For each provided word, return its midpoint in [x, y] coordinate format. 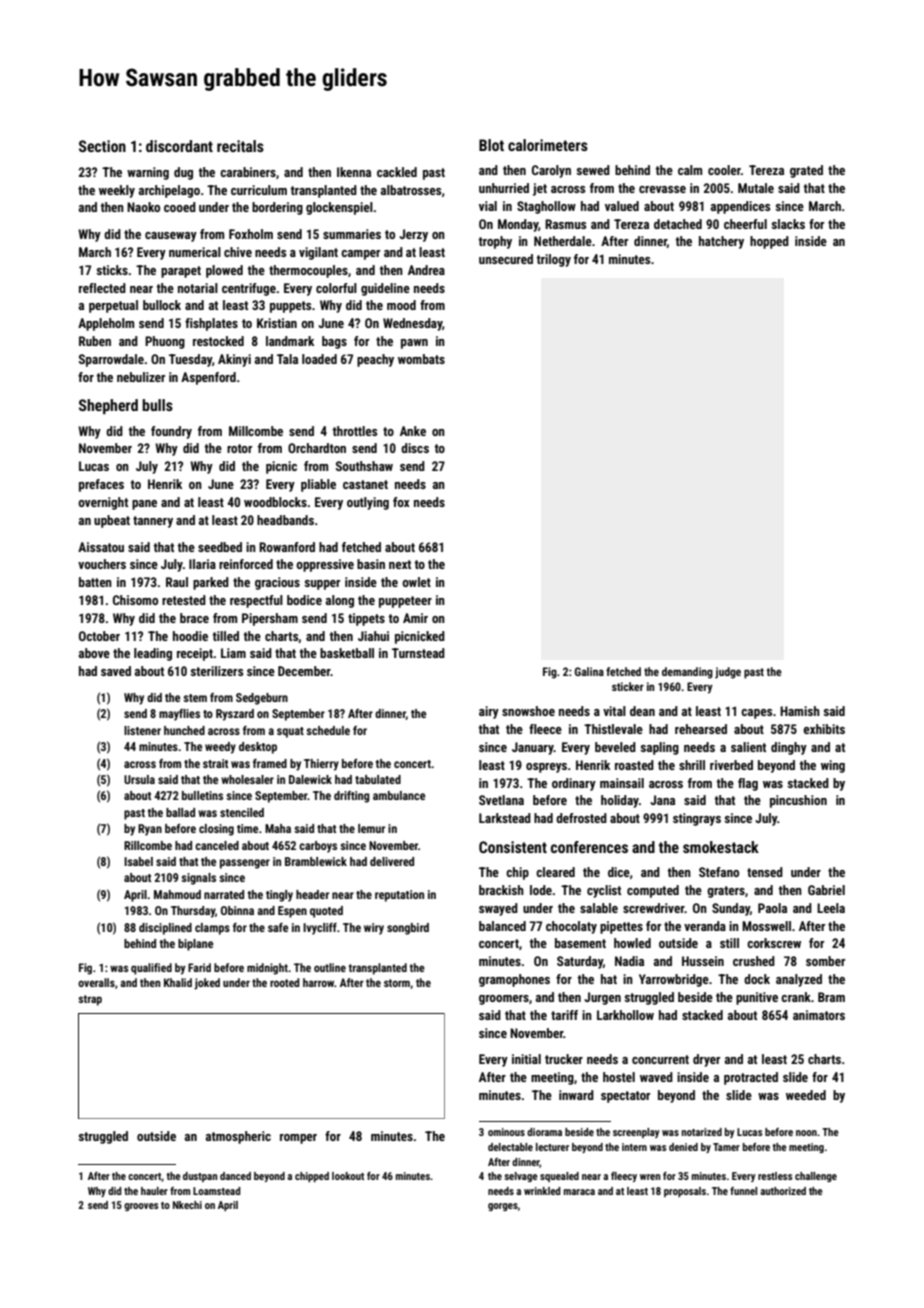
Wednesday [413, 324]
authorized [783, 1191]
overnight [103, 503]
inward [576, 1095]
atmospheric [238, 1137]
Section [102, 146]
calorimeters [548, 145]
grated [806, 171]
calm [690, 170]
